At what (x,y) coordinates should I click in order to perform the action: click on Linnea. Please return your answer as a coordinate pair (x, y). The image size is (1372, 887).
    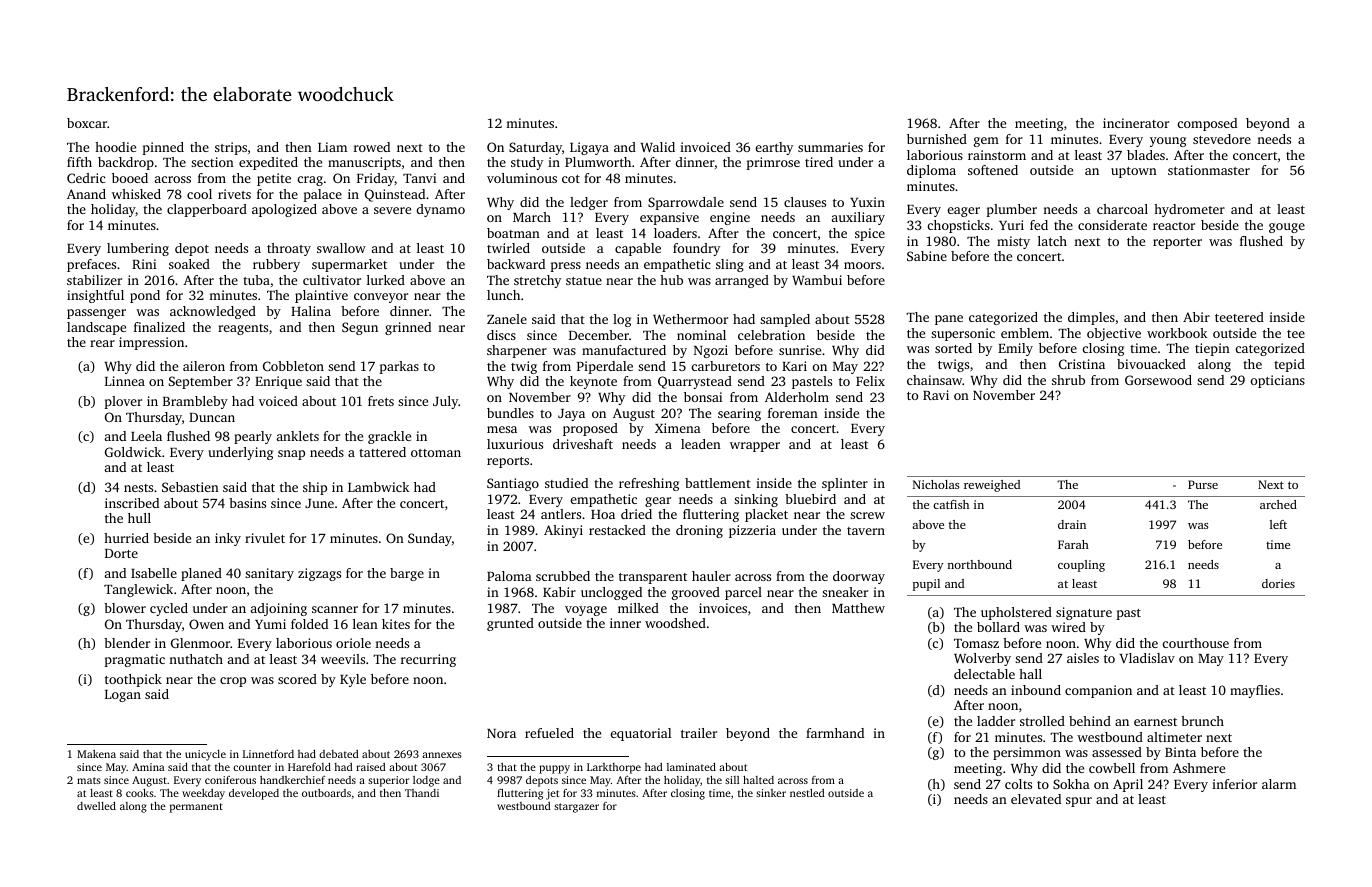
    Looking at the image, I should click on (125, 381).
